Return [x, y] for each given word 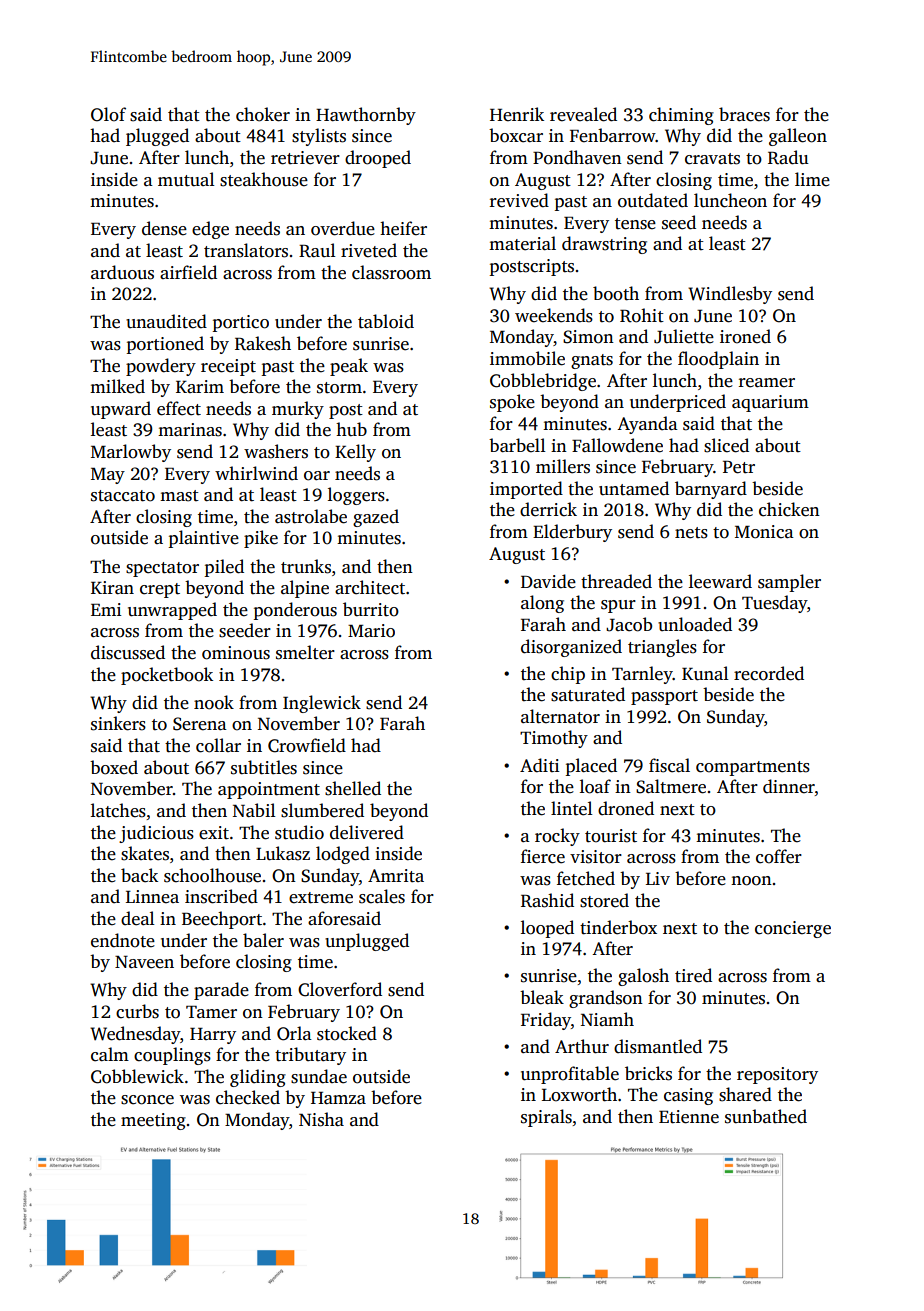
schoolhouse [212, 875]
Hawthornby [366, 116]
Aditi [539, 765]
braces [744, 114]
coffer [779, 856]
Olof [108, 114]
